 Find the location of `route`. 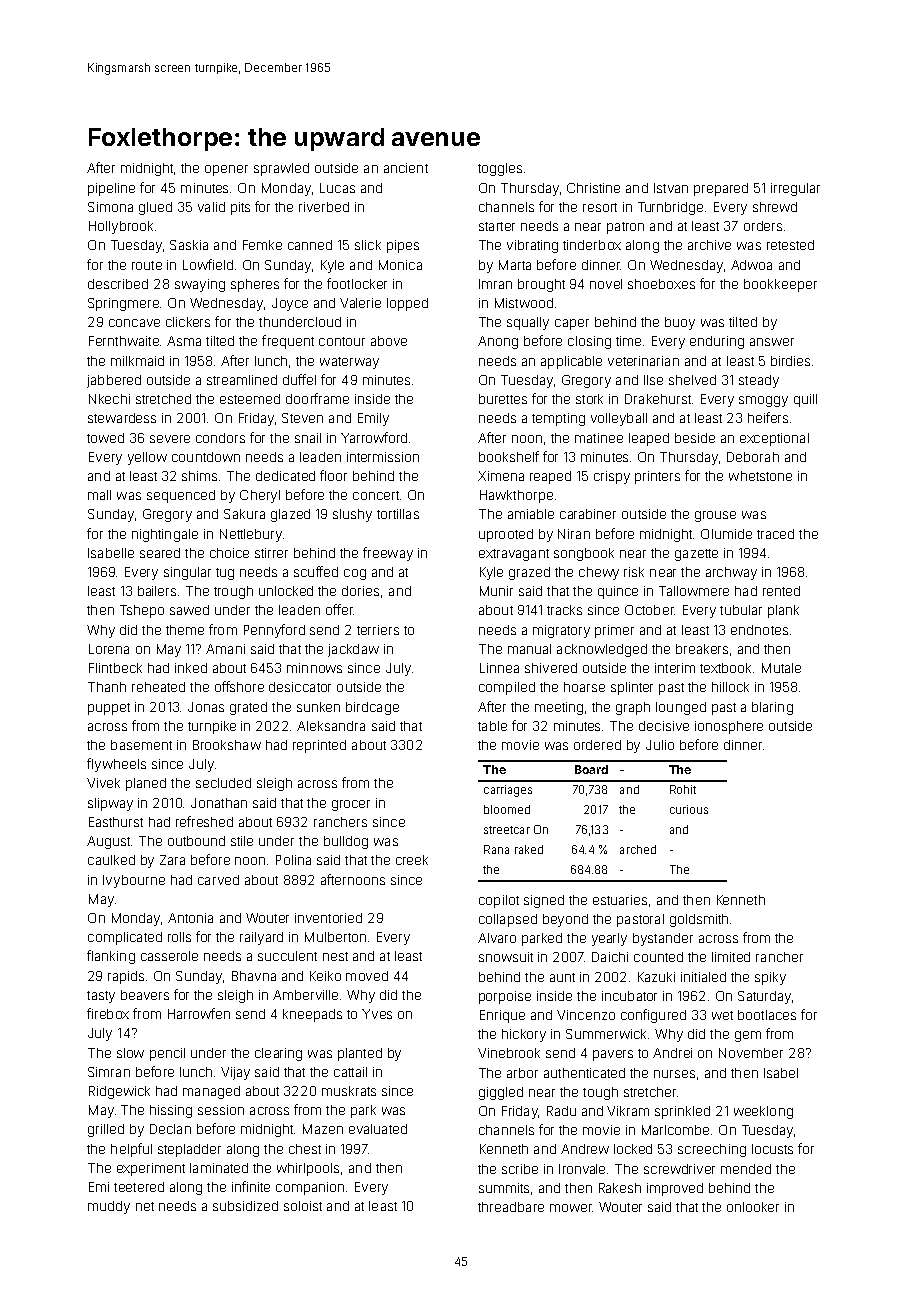

route is located at coordinates (147, 265).
